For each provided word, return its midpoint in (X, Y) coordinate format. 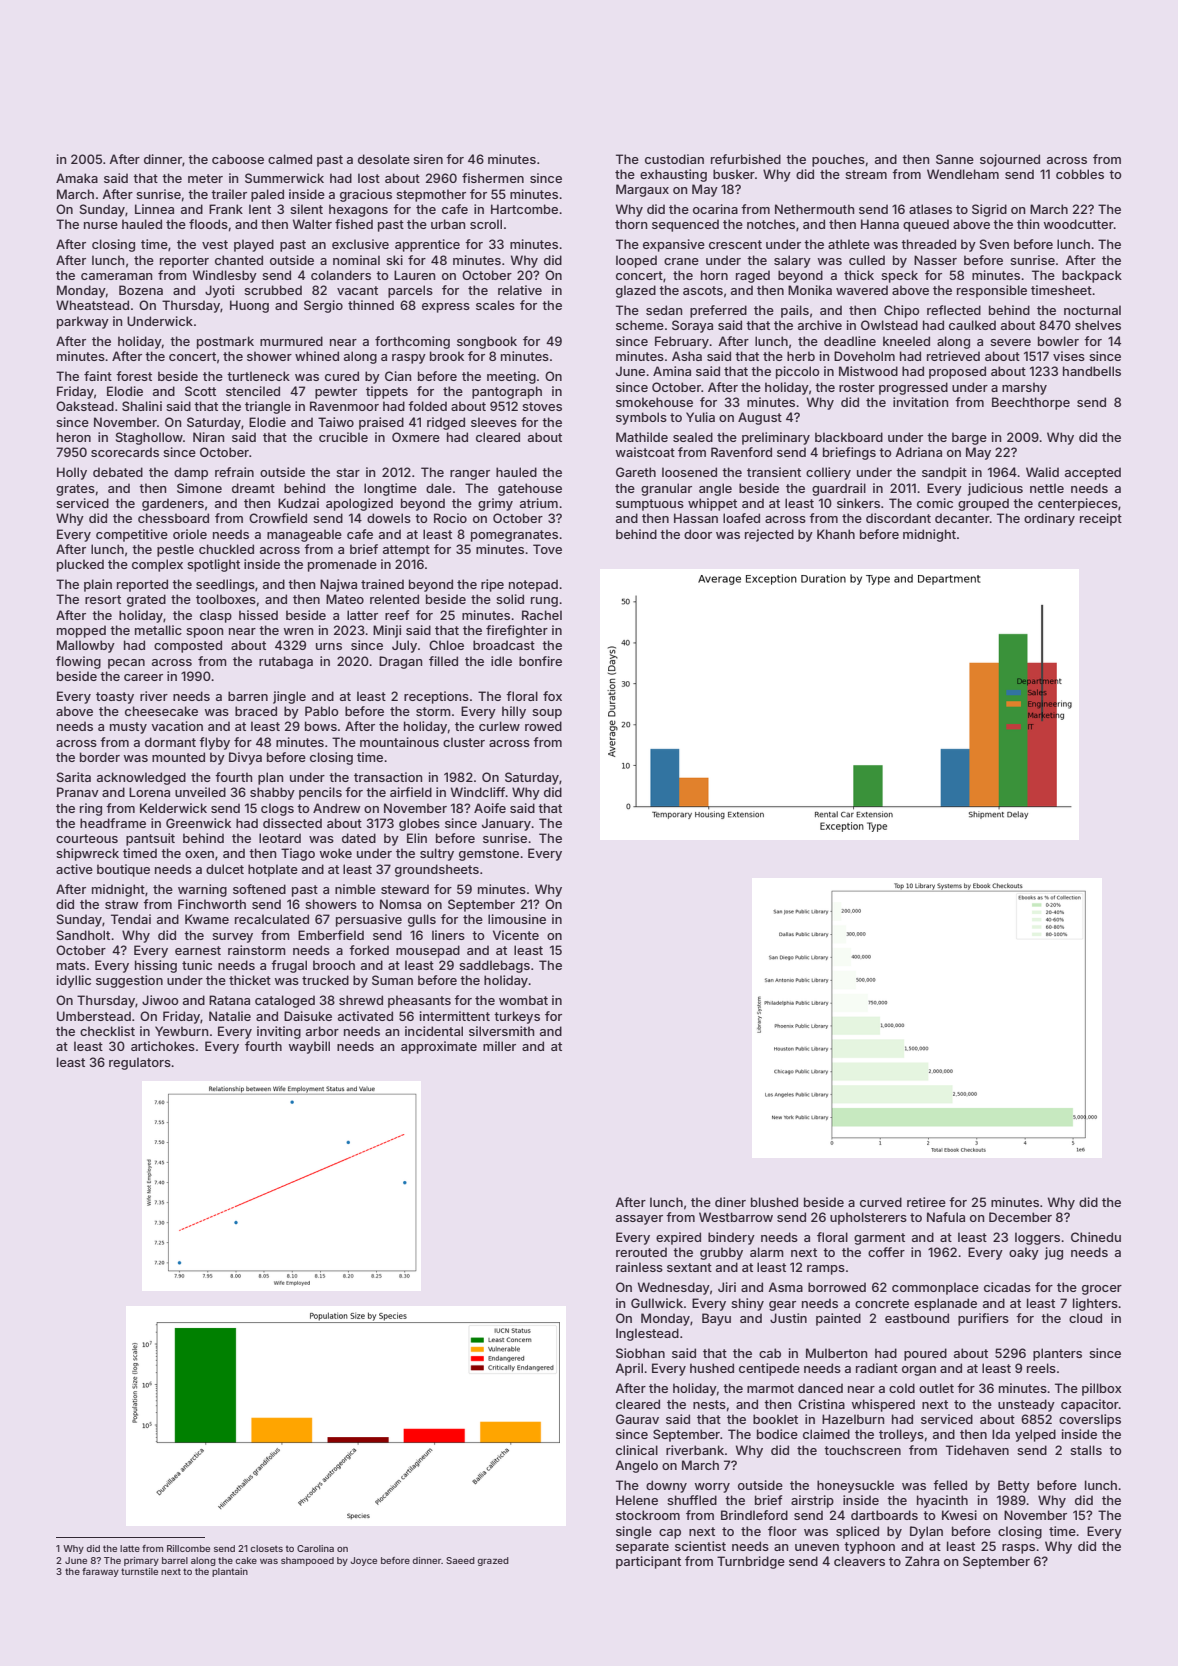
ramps (826, 1270)
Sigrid (989, 210)
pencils (320, 793)
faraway (100, 1572)
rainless (639, 1267)
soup (547, 714)
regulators (140, 1063)
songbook (487, 342)
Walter (312, 224)
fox (552, 696)
